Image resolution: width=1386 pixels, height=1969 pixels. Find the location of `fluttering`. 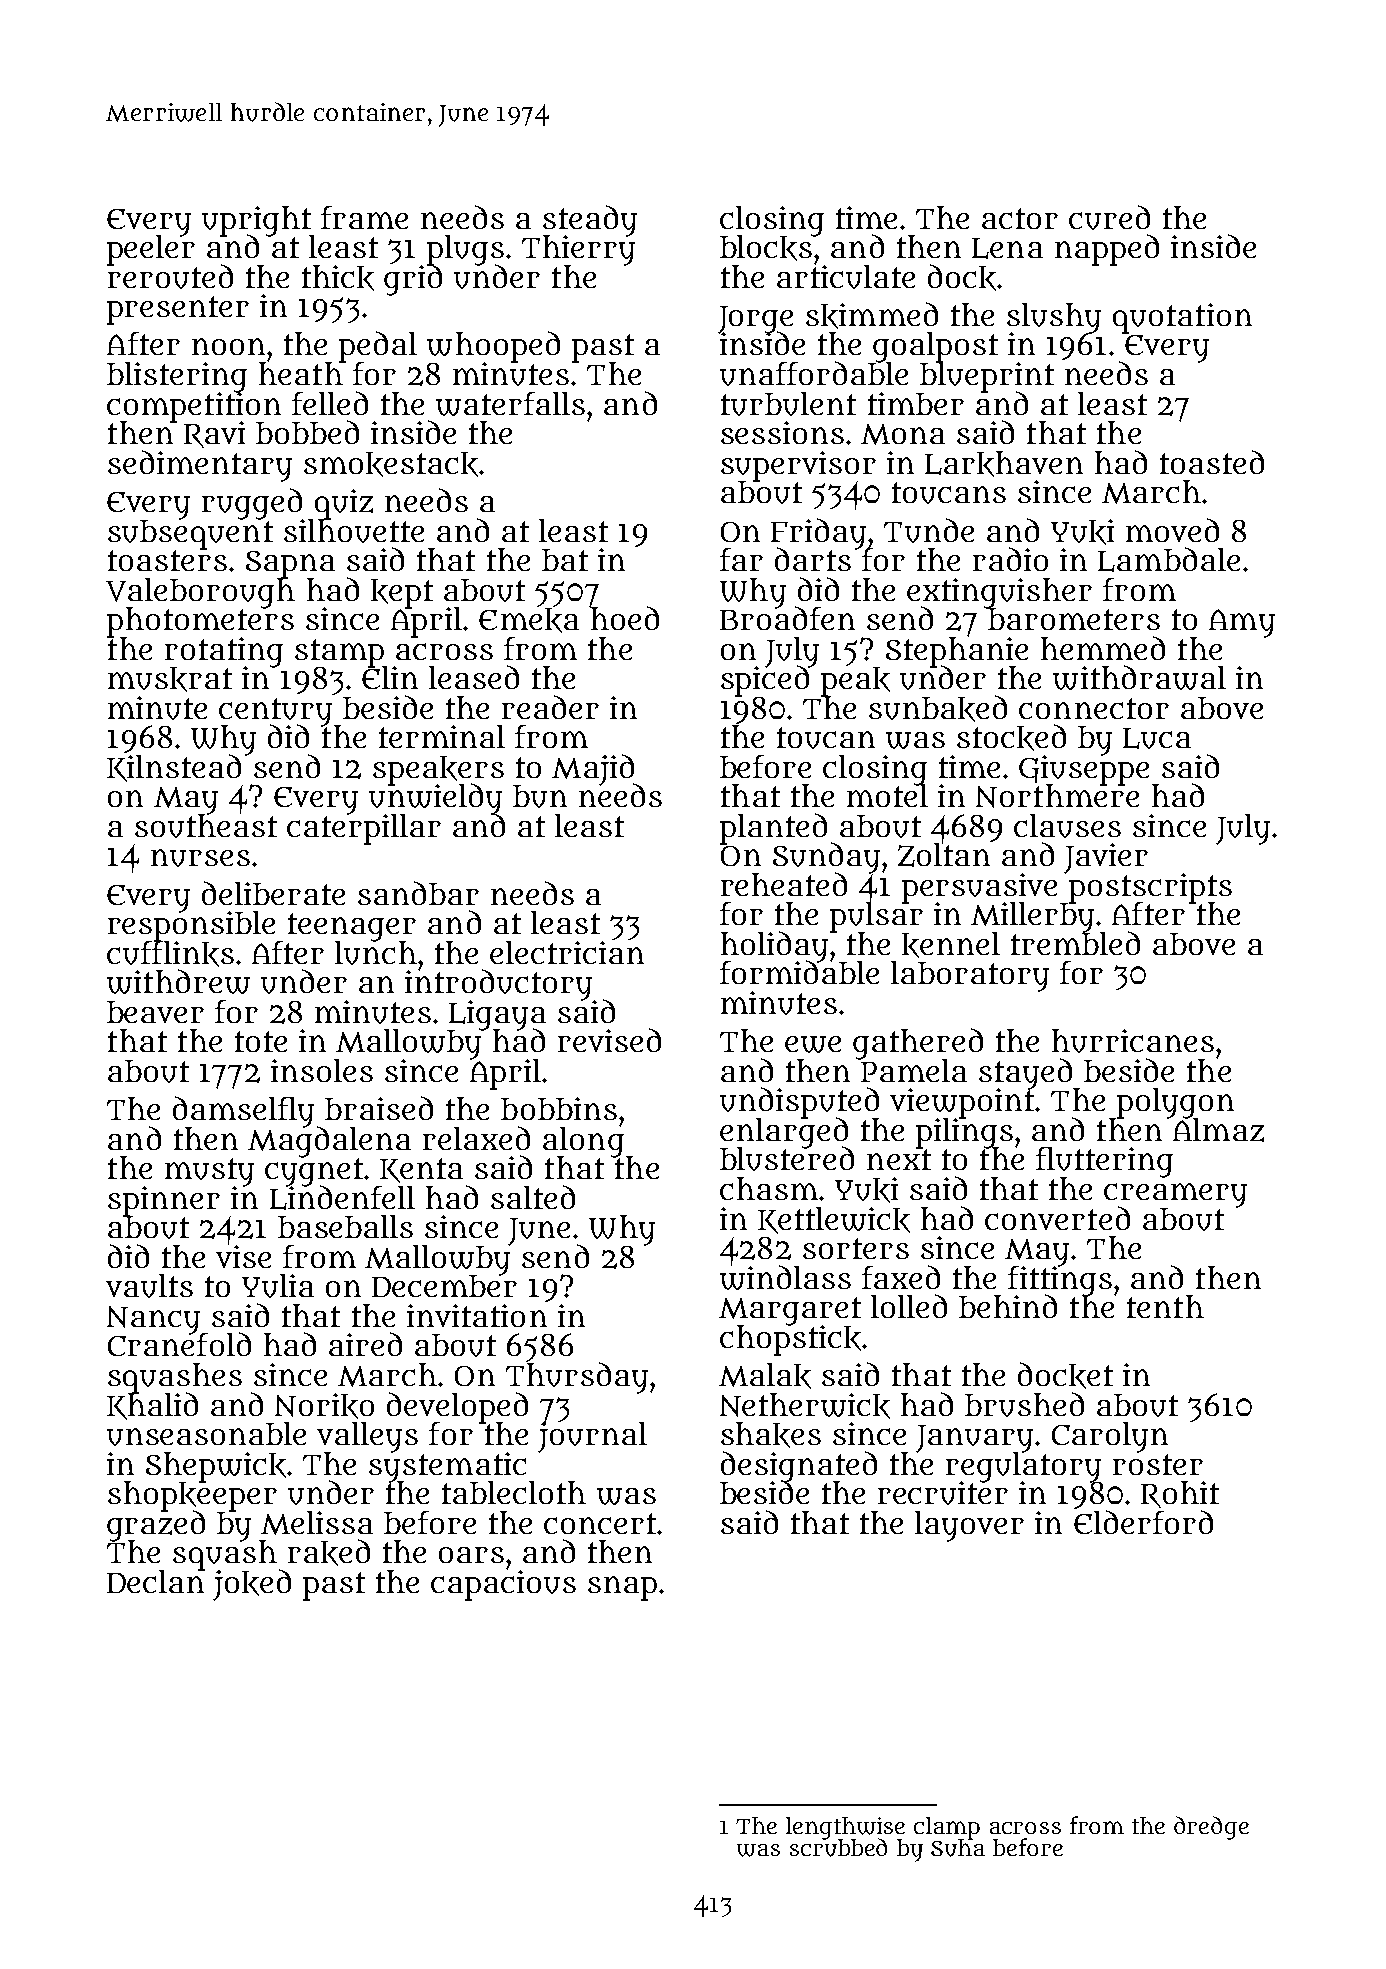

fluttering is located at coordinates (1104, 1162).
